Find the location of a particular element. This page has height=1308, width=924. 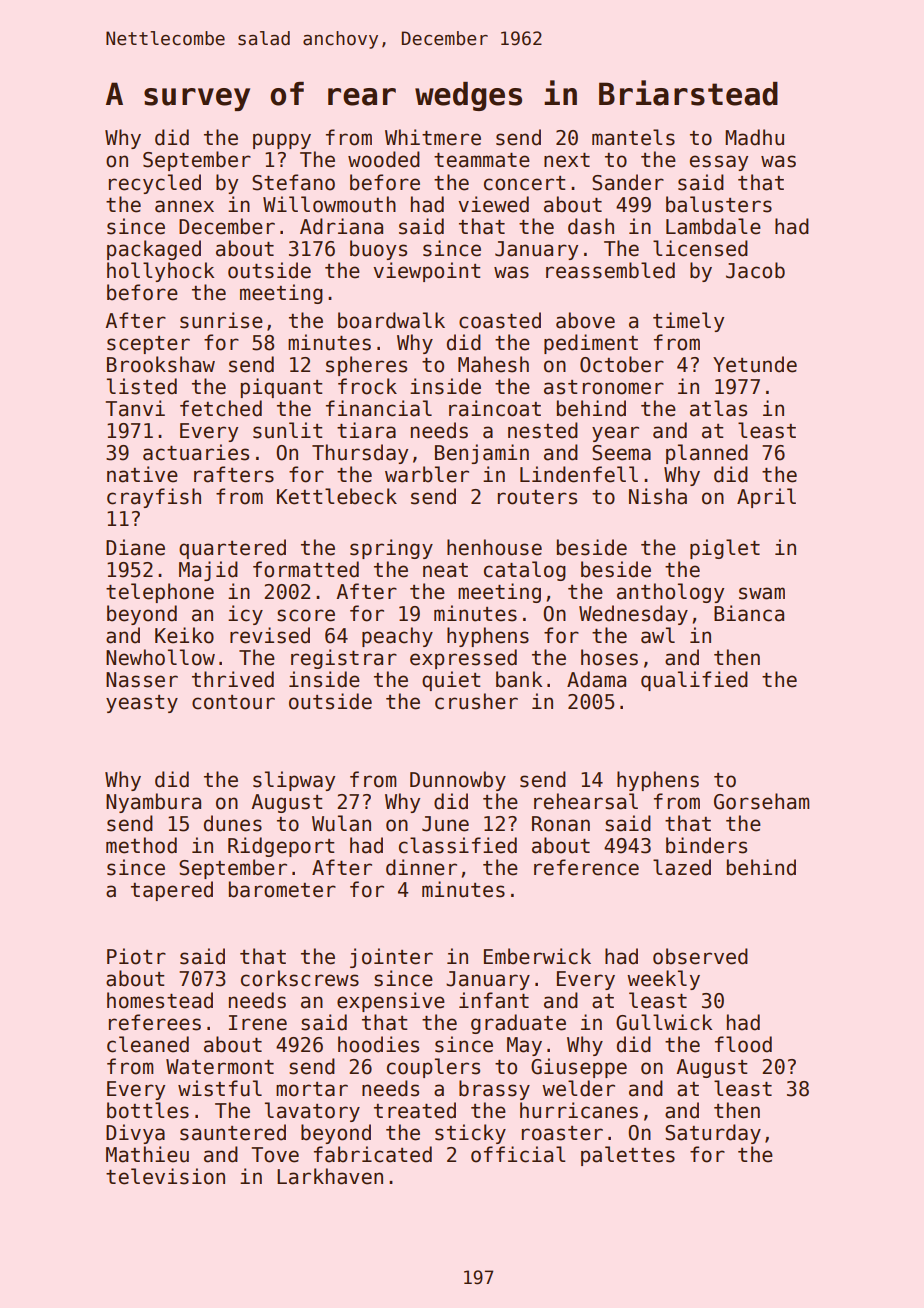

crayfish is located at coordinates (154, 498).
